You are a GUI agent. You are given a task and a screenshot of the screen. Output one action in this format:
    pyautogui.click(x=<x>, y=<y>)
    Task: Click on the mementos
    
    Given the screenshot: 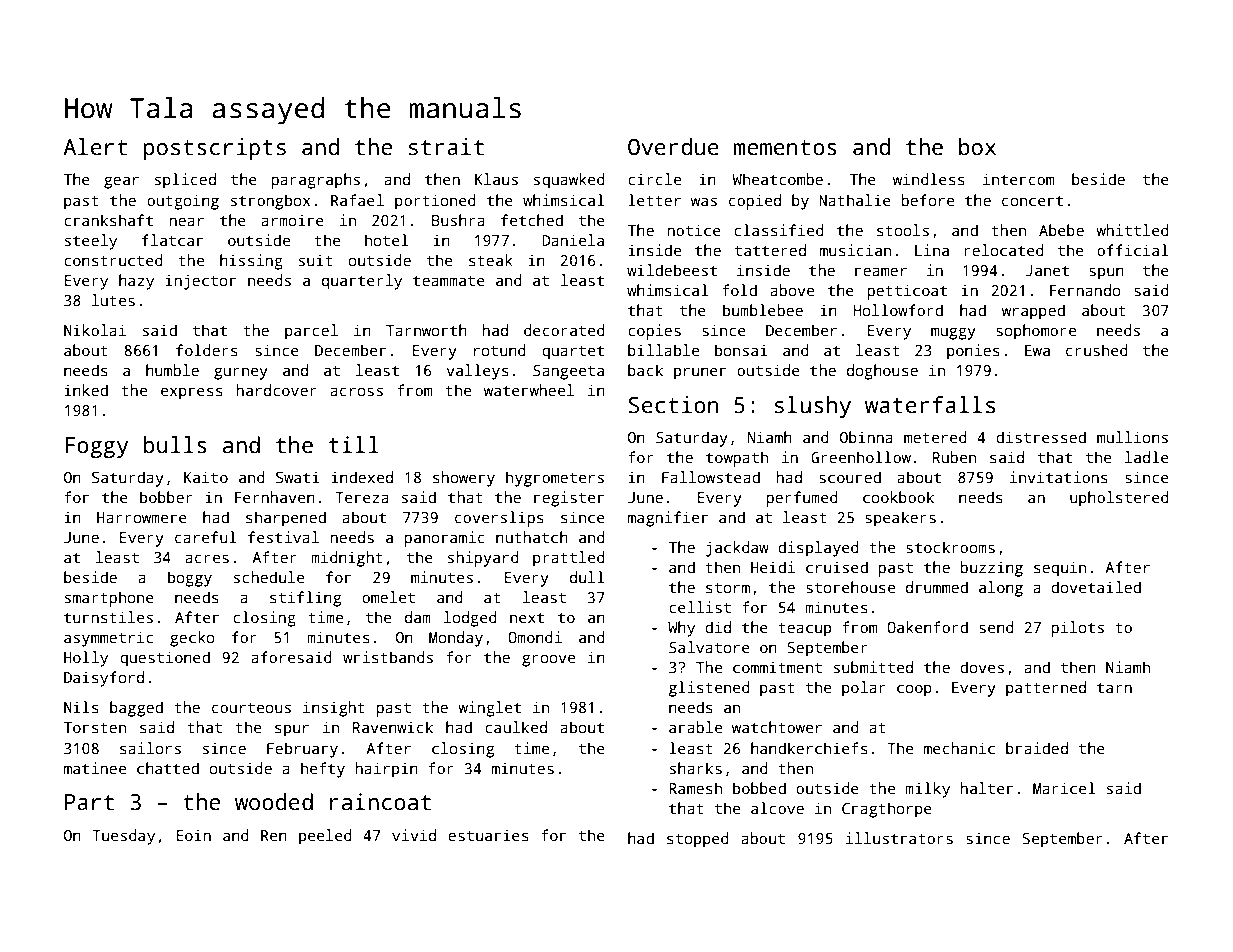 What is the action you would take?
    pyautogui.click(x=785, y=148)
